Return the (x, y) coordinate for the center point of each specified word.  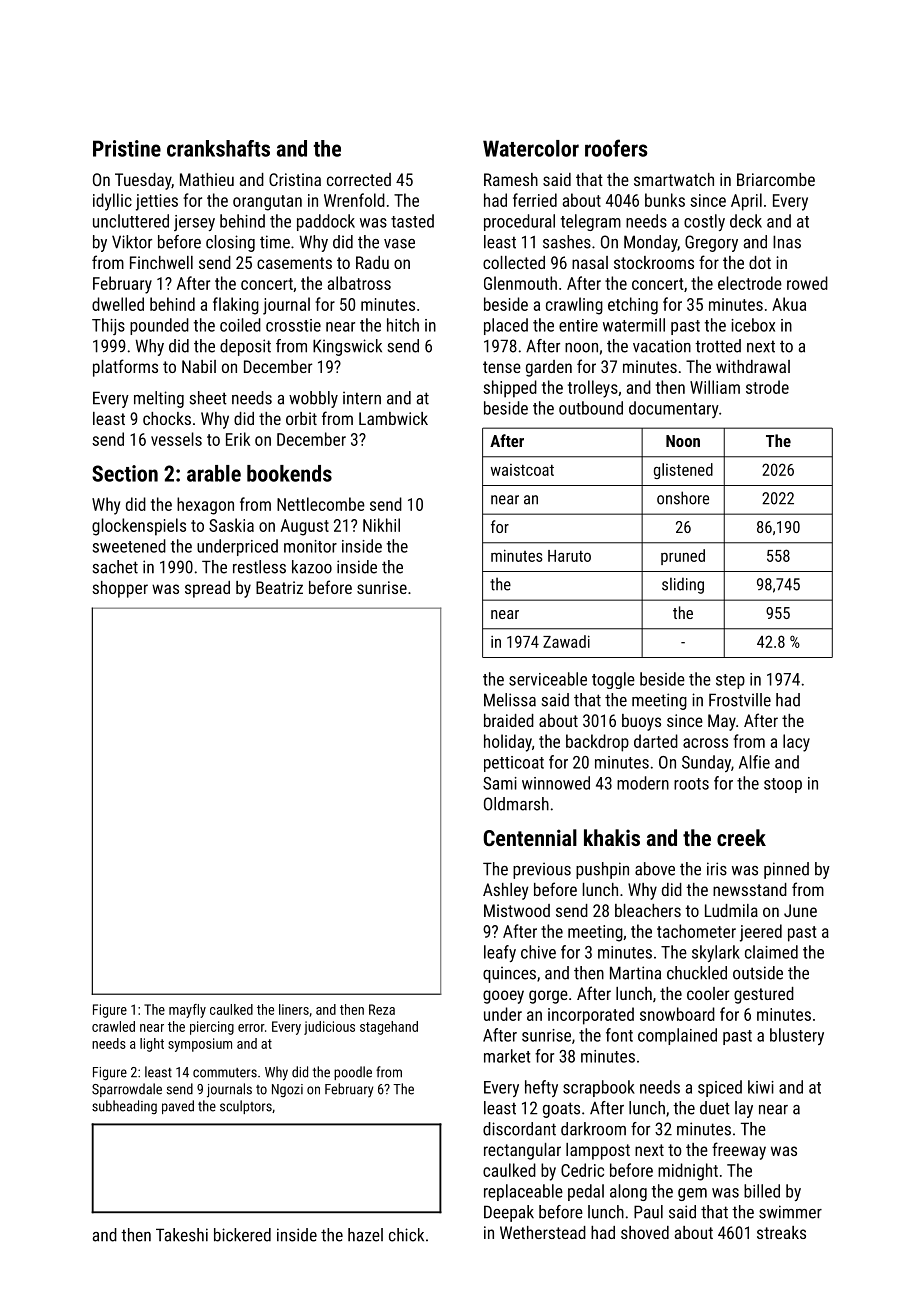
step (730, 681)
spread (207, 589)
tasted (412, 221)
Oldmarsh (516, 804)
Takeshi (182, 1235)
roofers (616, 148)
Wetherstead (543, 1232)
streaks (781, 1232)
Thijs (108, 326)
